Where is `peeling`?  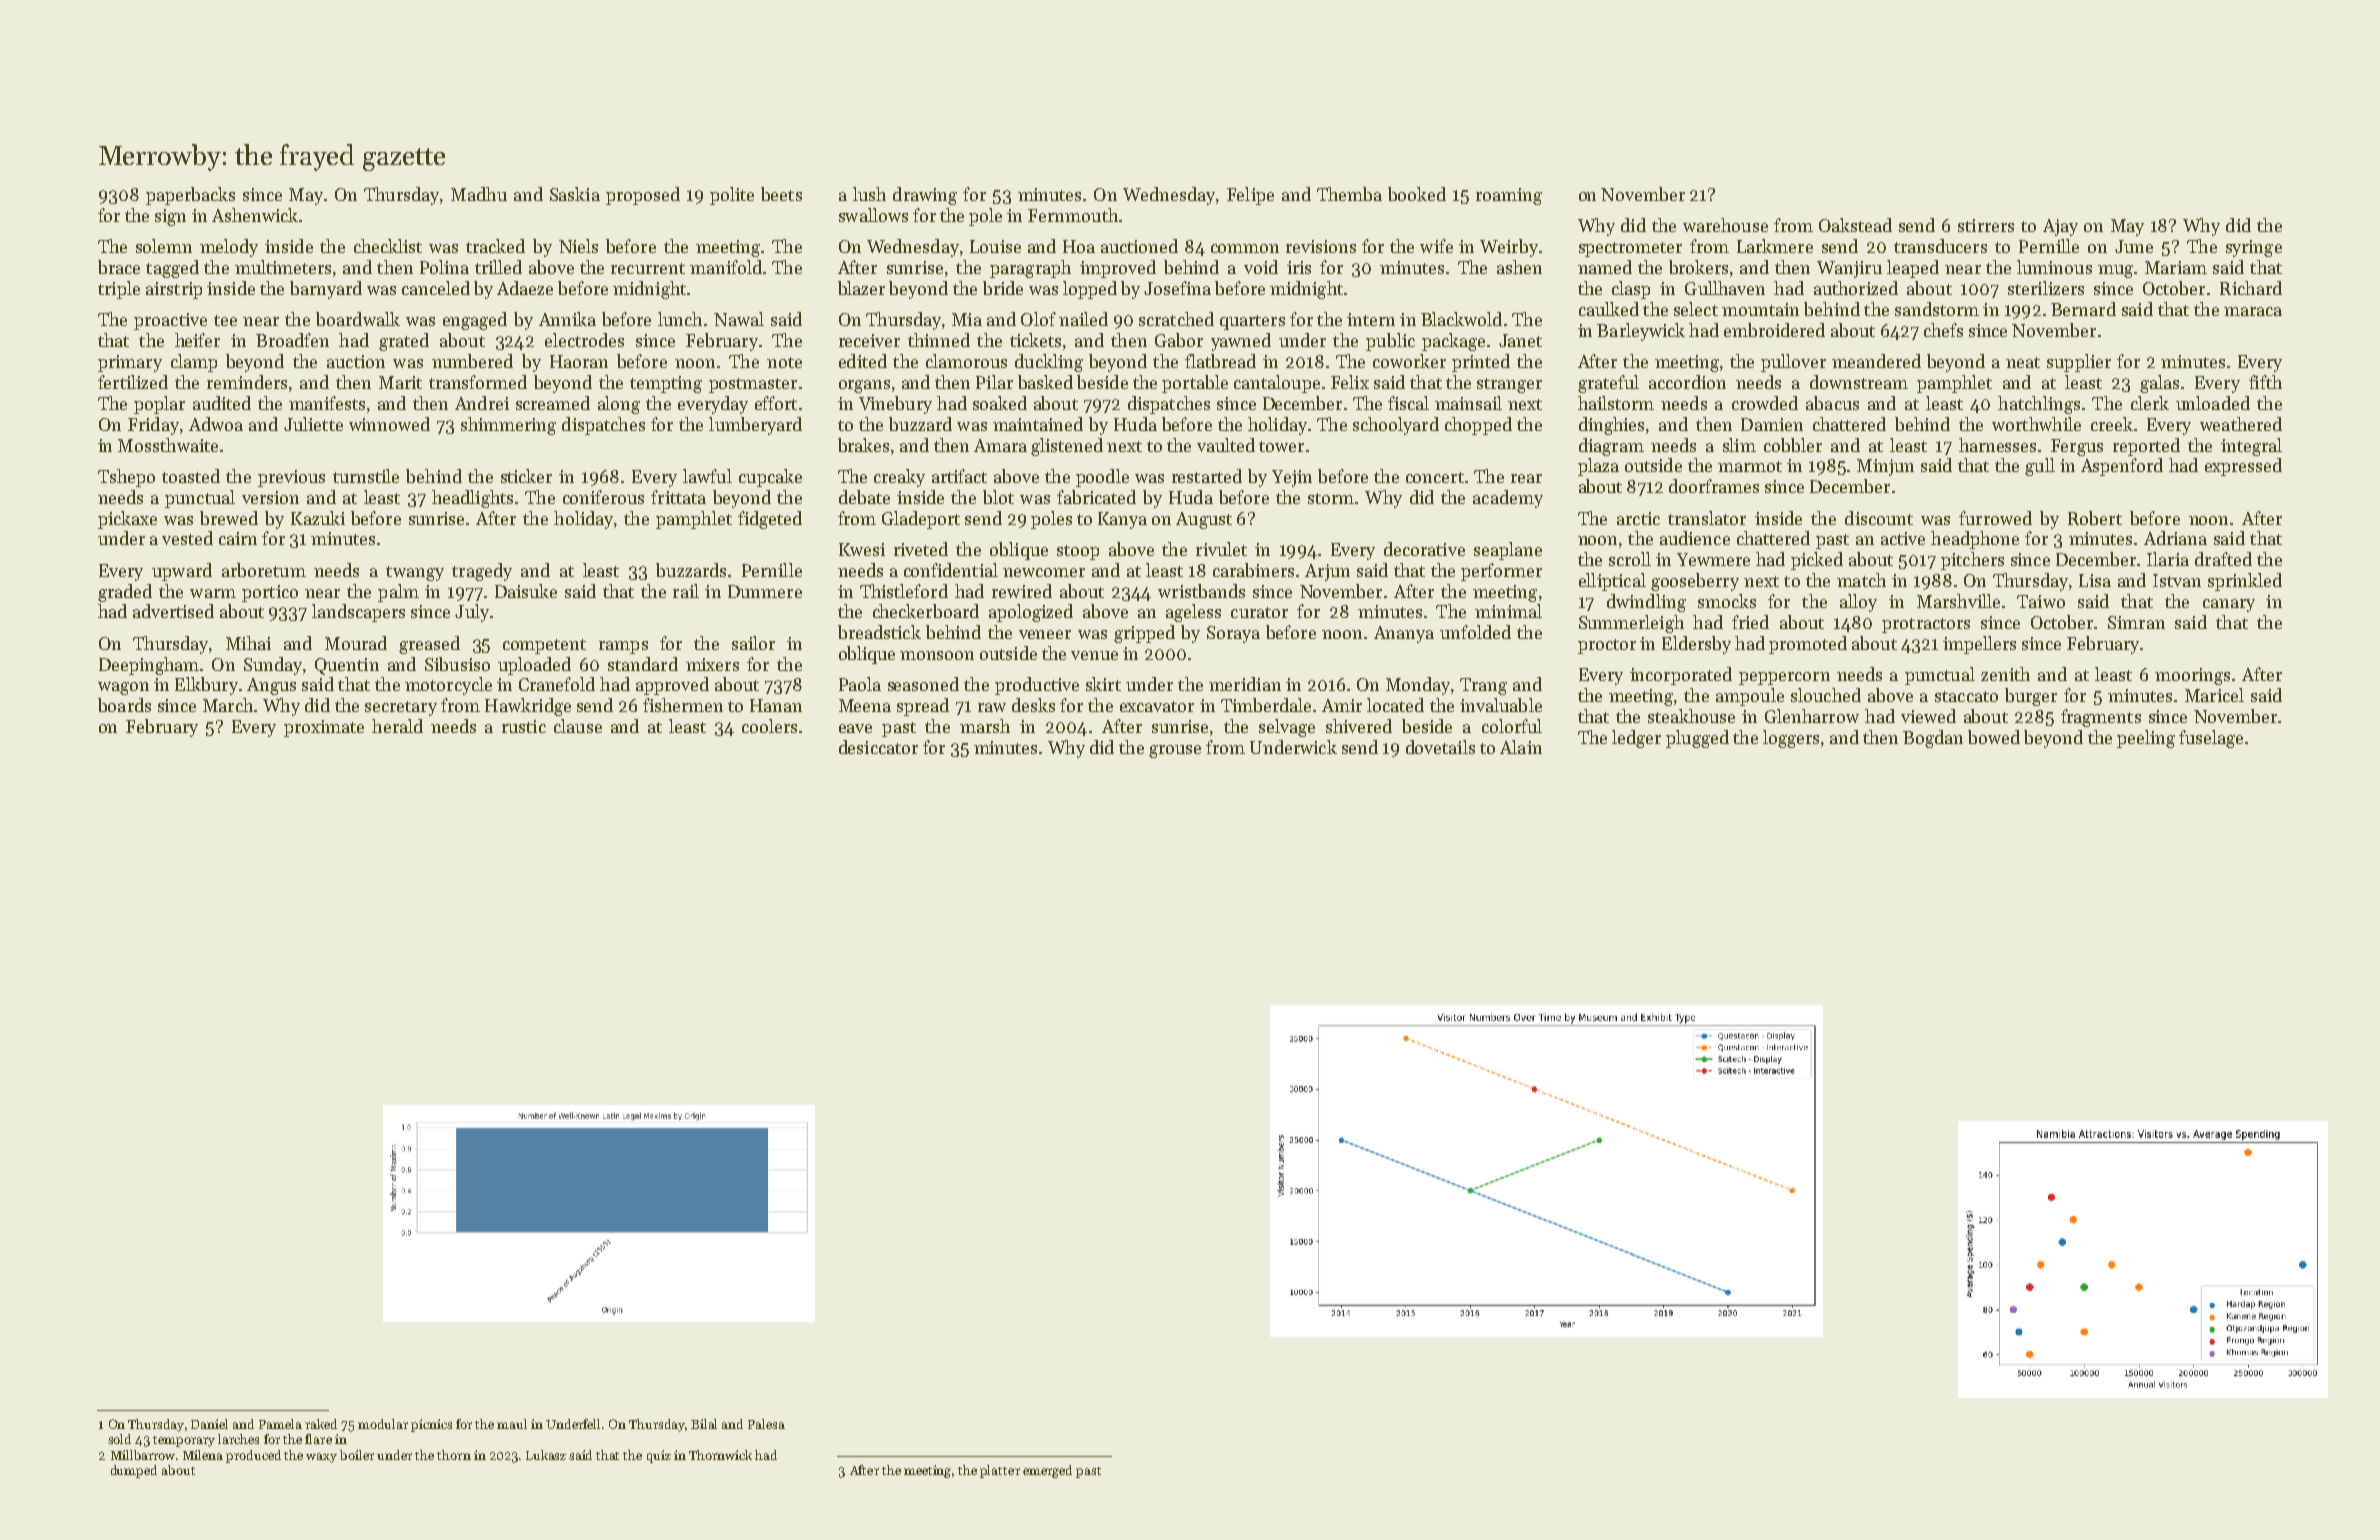
peeling is located at coordinates (2146, 739).
